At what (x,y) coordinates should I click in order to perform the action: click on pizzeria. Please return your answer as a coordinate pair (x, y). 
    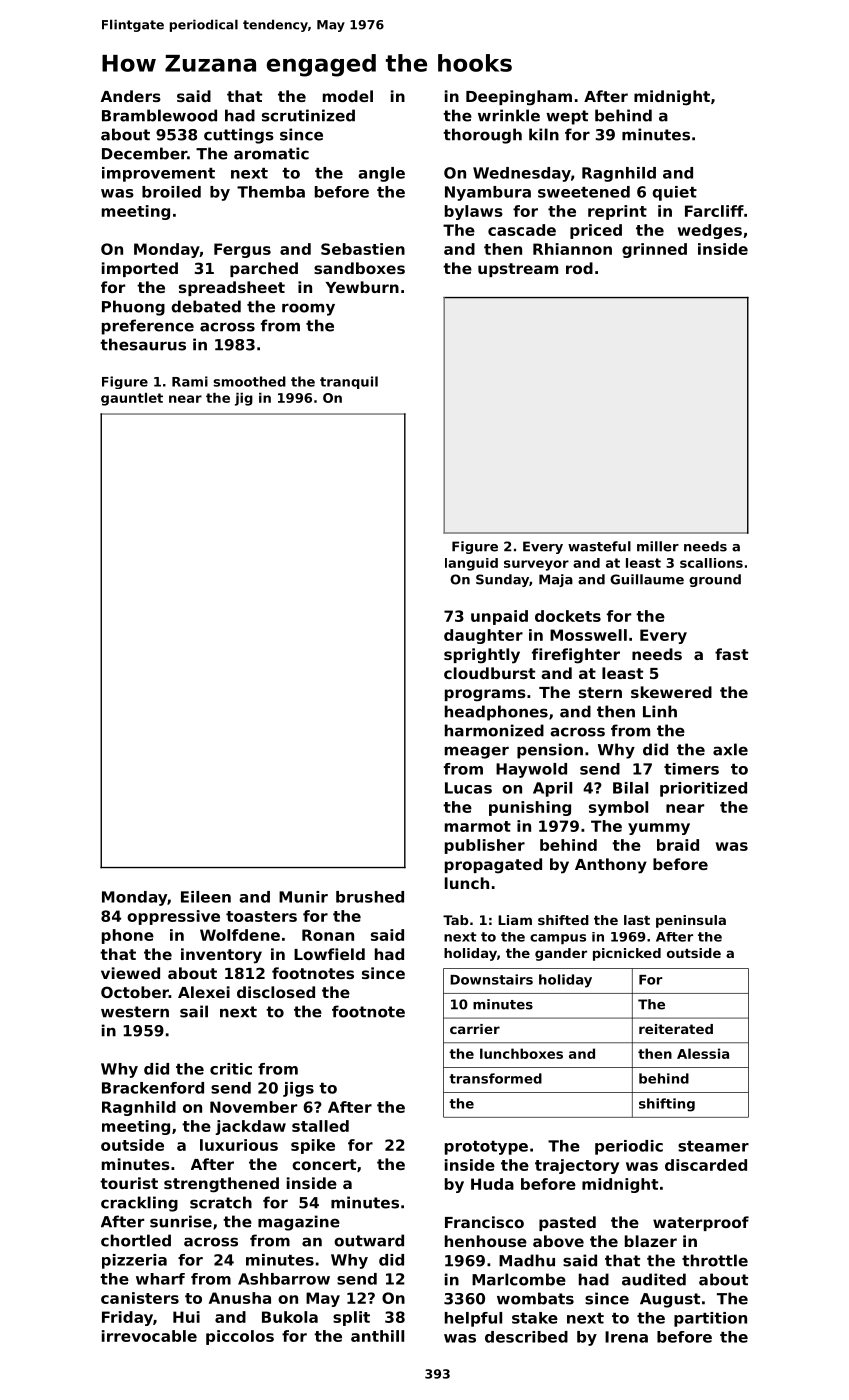
    Looking at the image, I should click on (134, 1261).
